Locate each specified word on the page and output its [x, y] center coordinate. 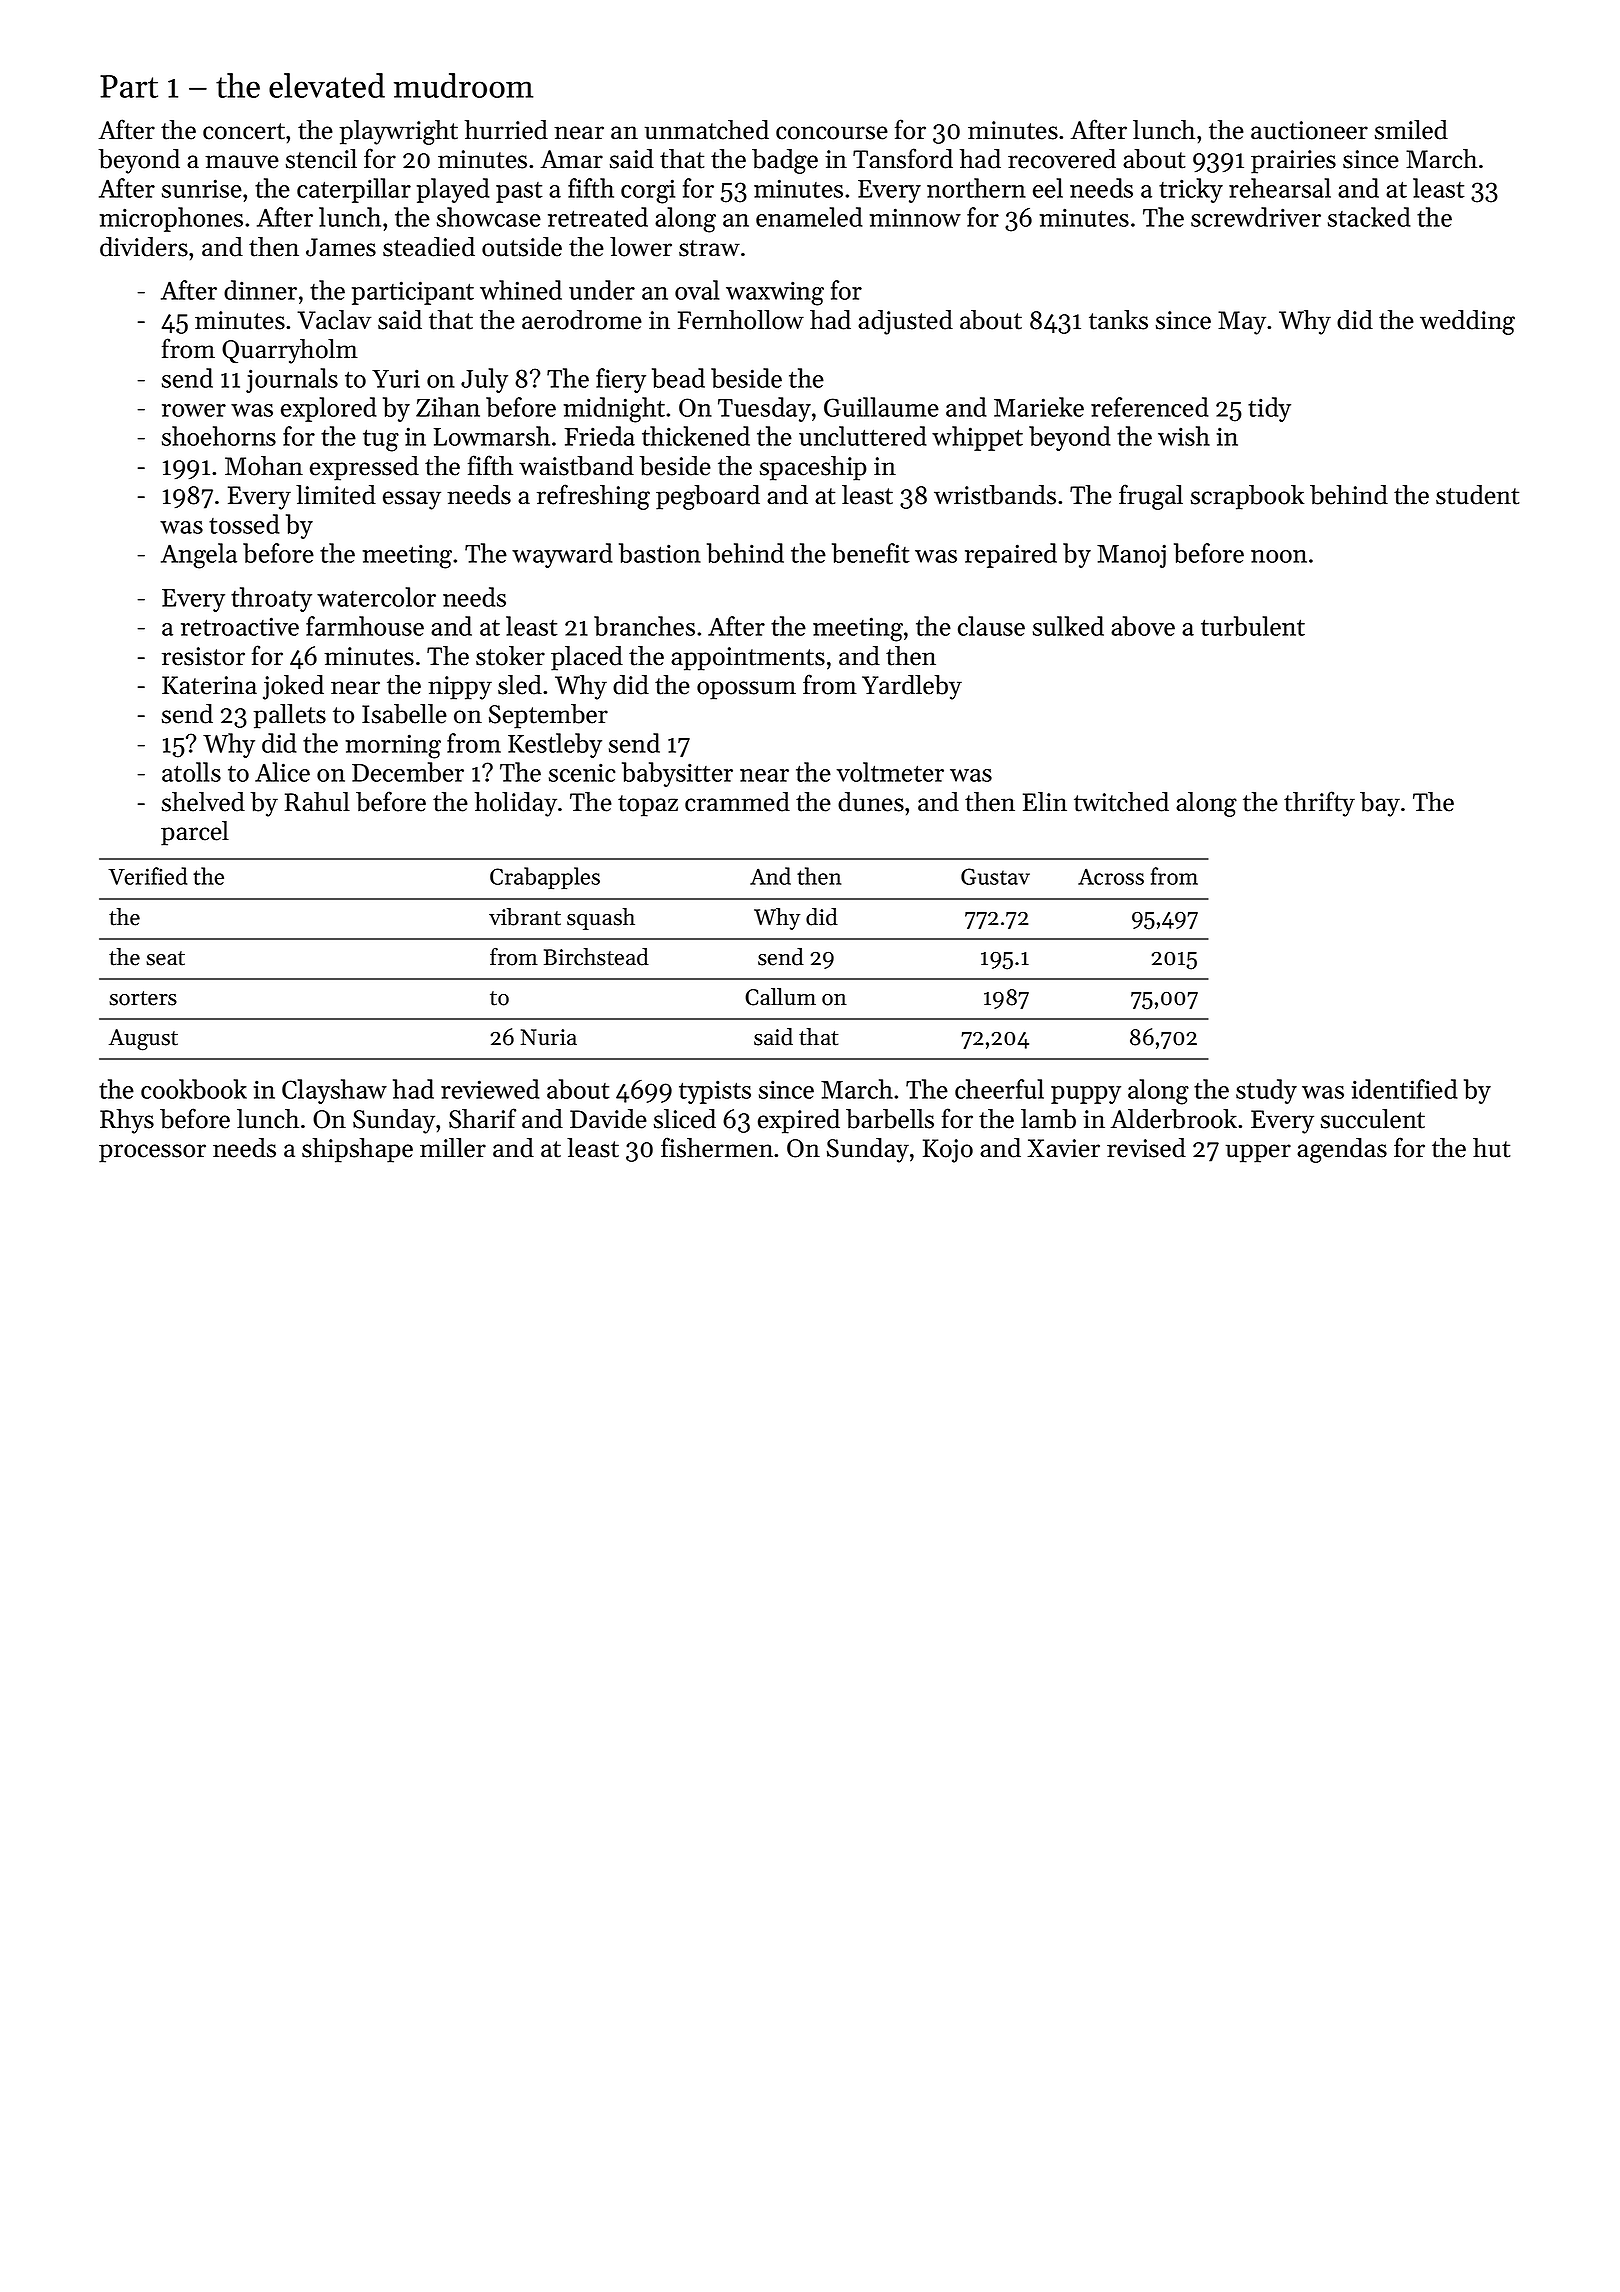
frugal [1151, 497]
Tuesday [764, 409]
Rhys [127, 1121]
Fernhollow [741, 320]
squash [601, 919]
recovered [1062, 159]
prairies [1293, 162]
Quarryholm [290, 351]
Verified [147, 876]
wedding [1467, 322]
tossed [244, 524]
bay [1380, 804]
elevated [327, 85]
